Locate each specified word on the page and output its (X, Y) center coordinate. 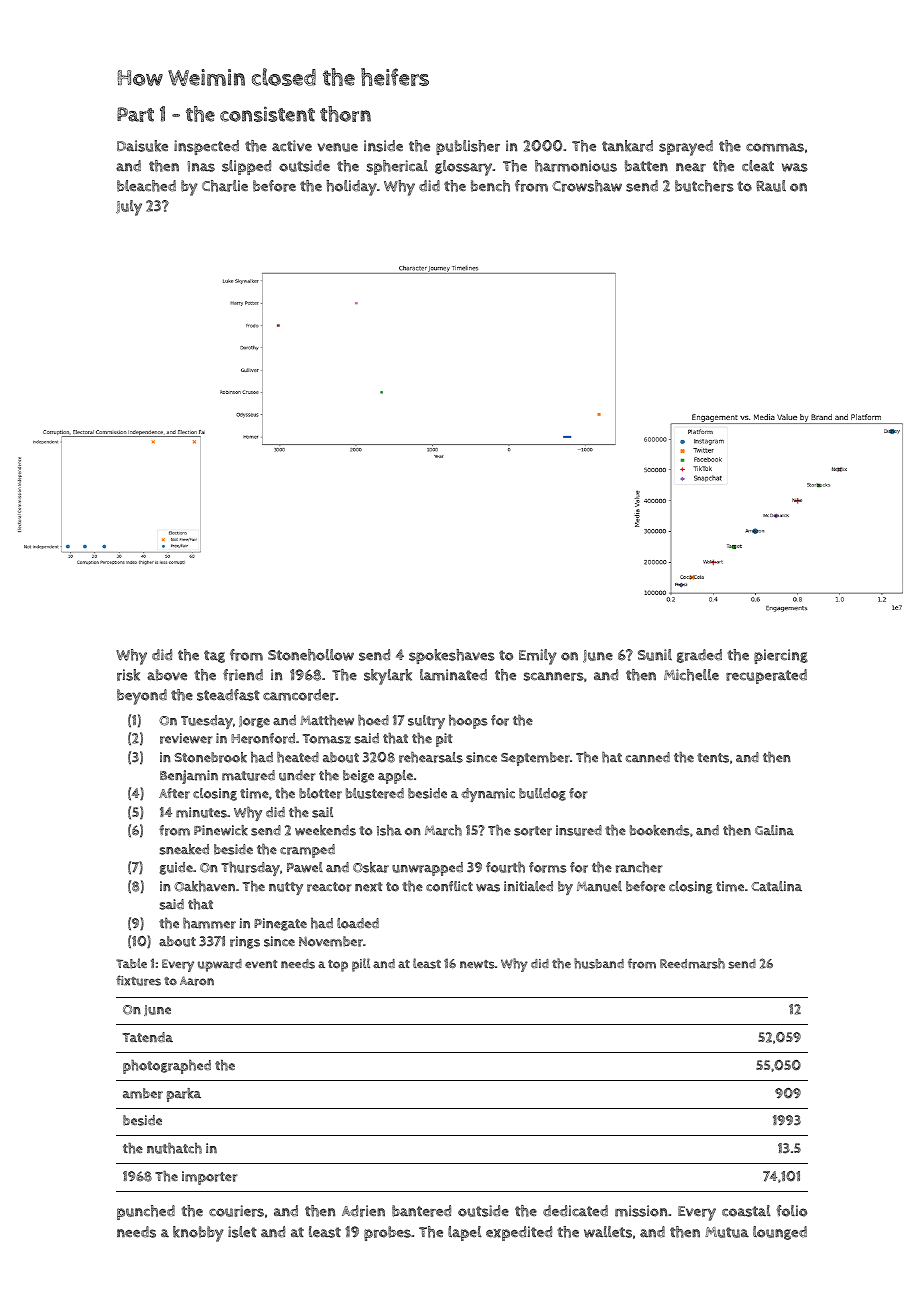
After (174, 793)
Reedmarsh (692, 963)
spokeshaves (452, 656)
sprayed (686, 148)
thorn (345, 114)
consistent (267, 114)
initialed (528, 886)
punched (146, 1212)
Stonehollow (311, 655)
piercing (781, 656)
